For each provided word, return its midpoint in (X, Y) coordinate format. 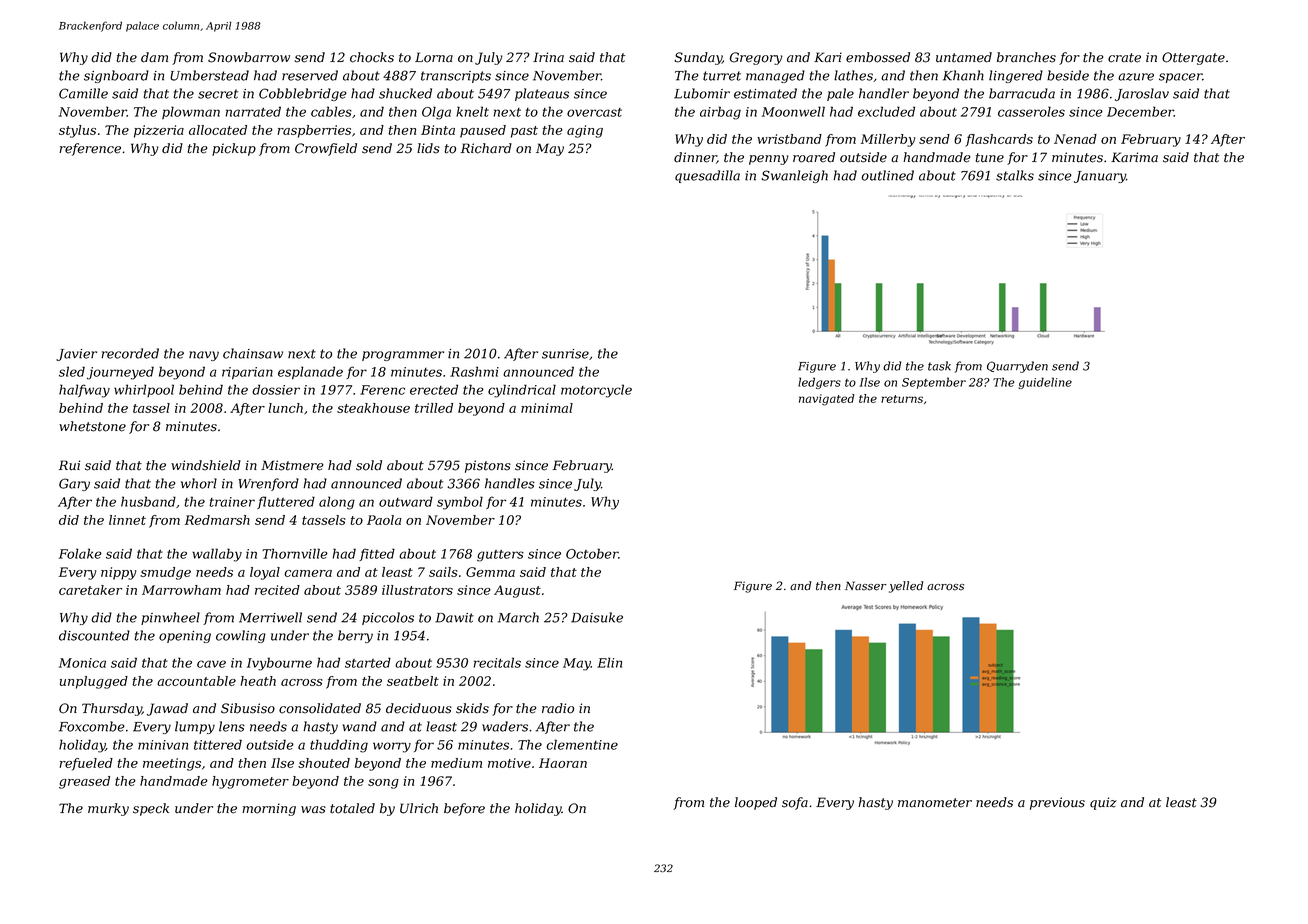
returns (902, 399)
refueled (86, 764)
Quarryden (1017, 367)
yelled (906, 587)
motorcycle (596, 391)
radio (558, 708)
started (368, 662)
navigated (827, 400)
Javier (76, 355)
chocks (372, 57)
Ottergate (1193, 58)
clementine (582, 744)
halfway (84, 391)
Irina (548, 57)
